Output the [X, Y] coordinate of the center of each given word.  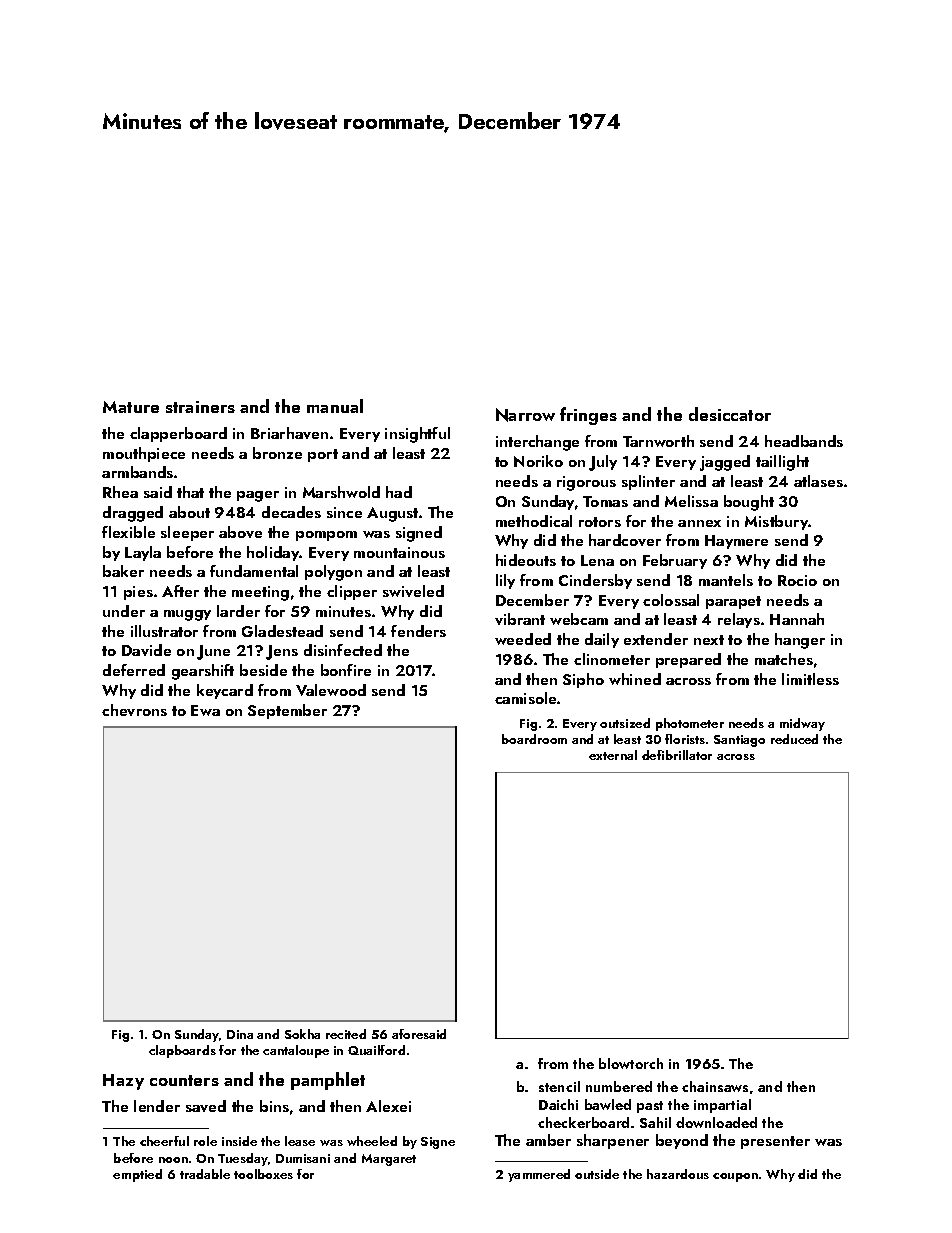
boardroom [534, 739]
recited [346, 1034]
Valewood [331, 690]
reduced [794, 739]
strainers [200, 407]
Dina [240, 1034]
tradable [205, 1174]
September [287, 711]
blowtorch [631, 1063]
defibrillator [677, 755]
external [613, 755]
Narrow [525, 415]
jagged [725, 463]
